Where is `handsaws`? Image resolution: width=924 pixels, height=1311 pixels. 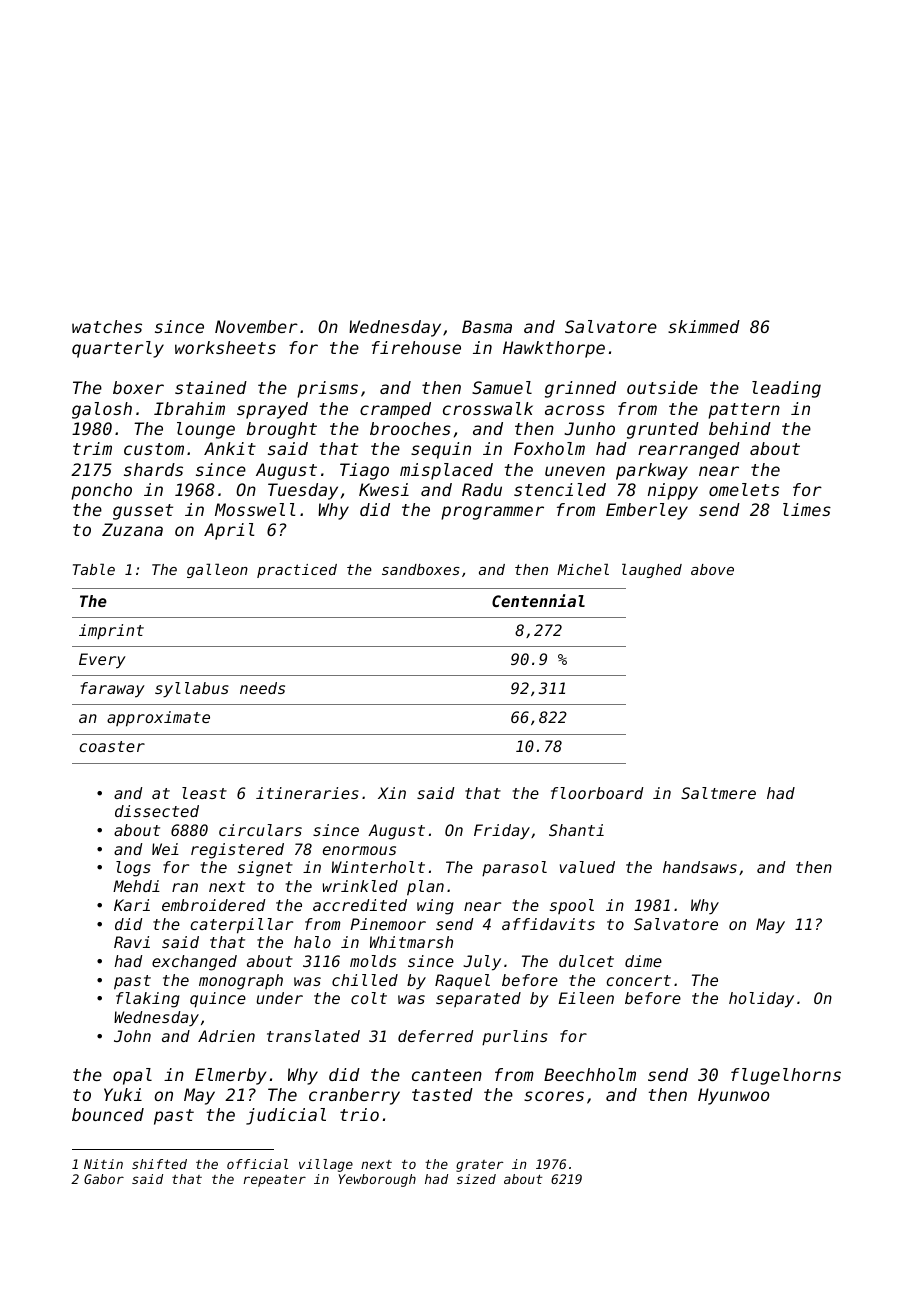
handsaws is located at coordinates (700, 867).
